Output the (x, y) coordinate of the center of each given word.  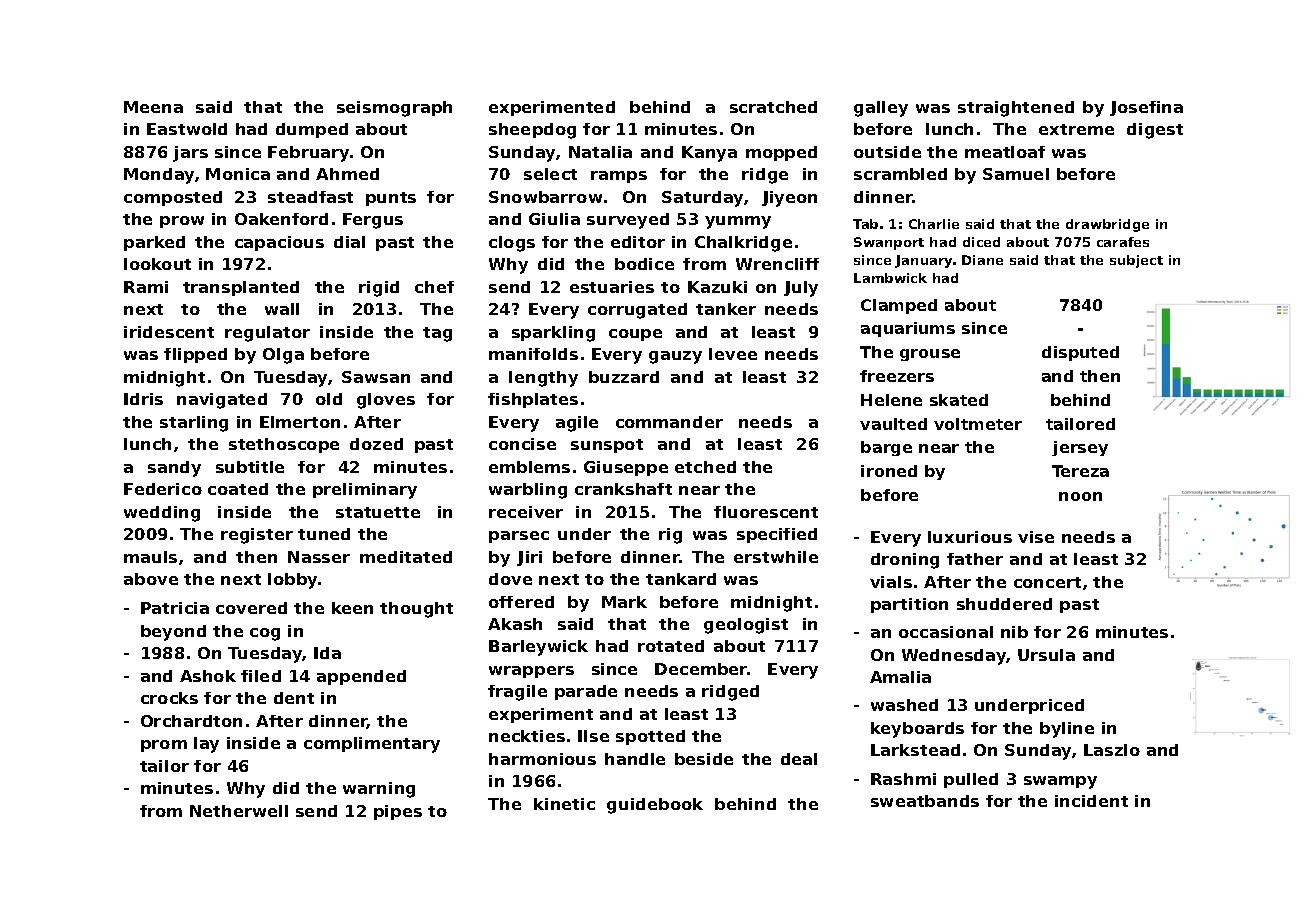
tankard (681, 579)
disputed (1080, 353)
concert (1047, 582)
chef (434, 287)
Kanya (709, 154)
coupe (635, 335)
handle (635, 759)
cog (265, 634)
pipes (398, 812)
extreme (1076, 129)
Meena (153, 107)
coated (238, 489)
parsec (519, 537)
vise (1036, 537)
